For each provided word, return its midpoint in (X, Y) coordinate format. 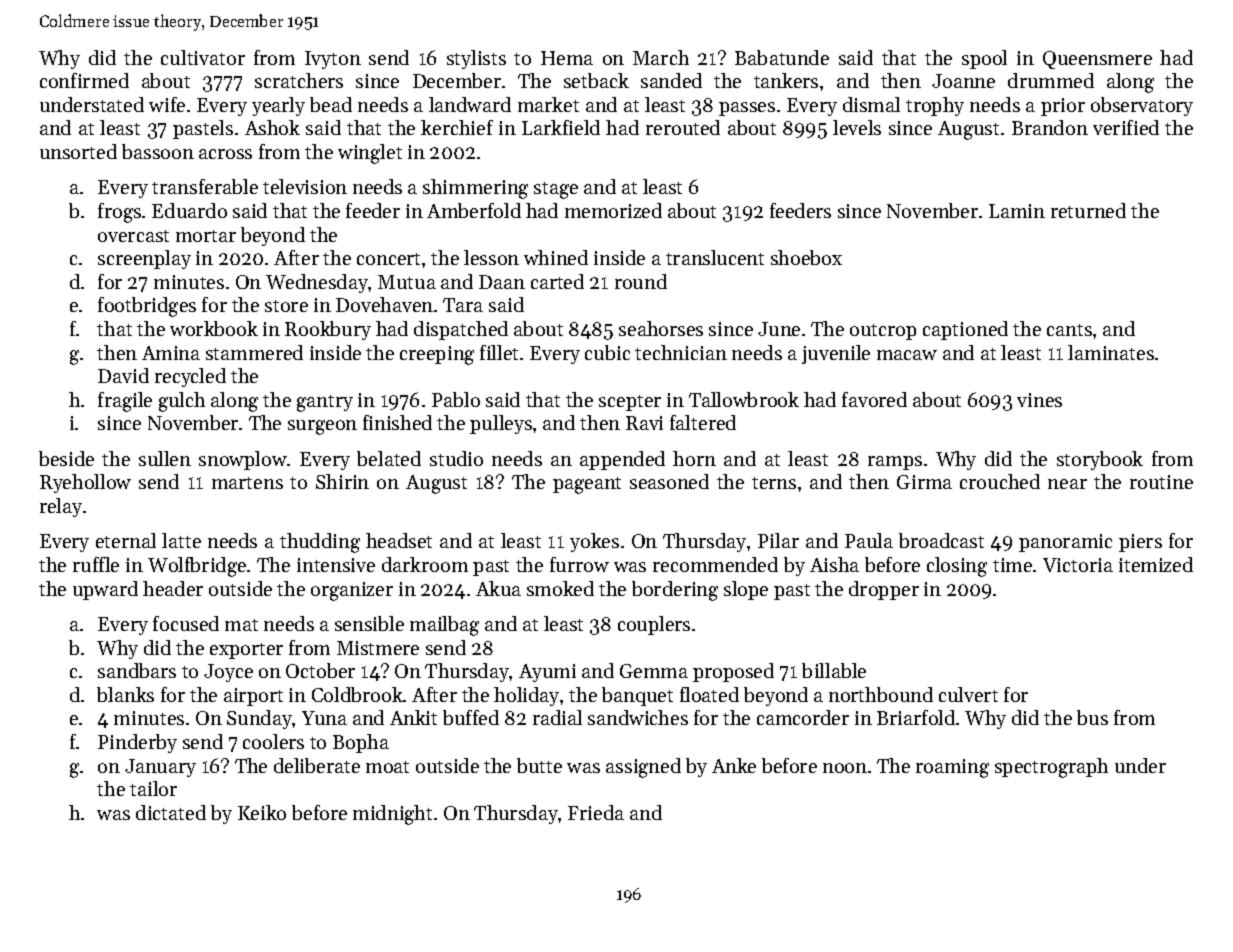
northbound (881, 694)
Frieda (596, 812)
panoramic (1065, 543)
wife (167, 104)
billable (834, 670)
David (123, 375)
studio (456, 458)
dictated (171, 812)
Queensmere (1097, 60)
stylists (476, 59)
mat (241, 625)
